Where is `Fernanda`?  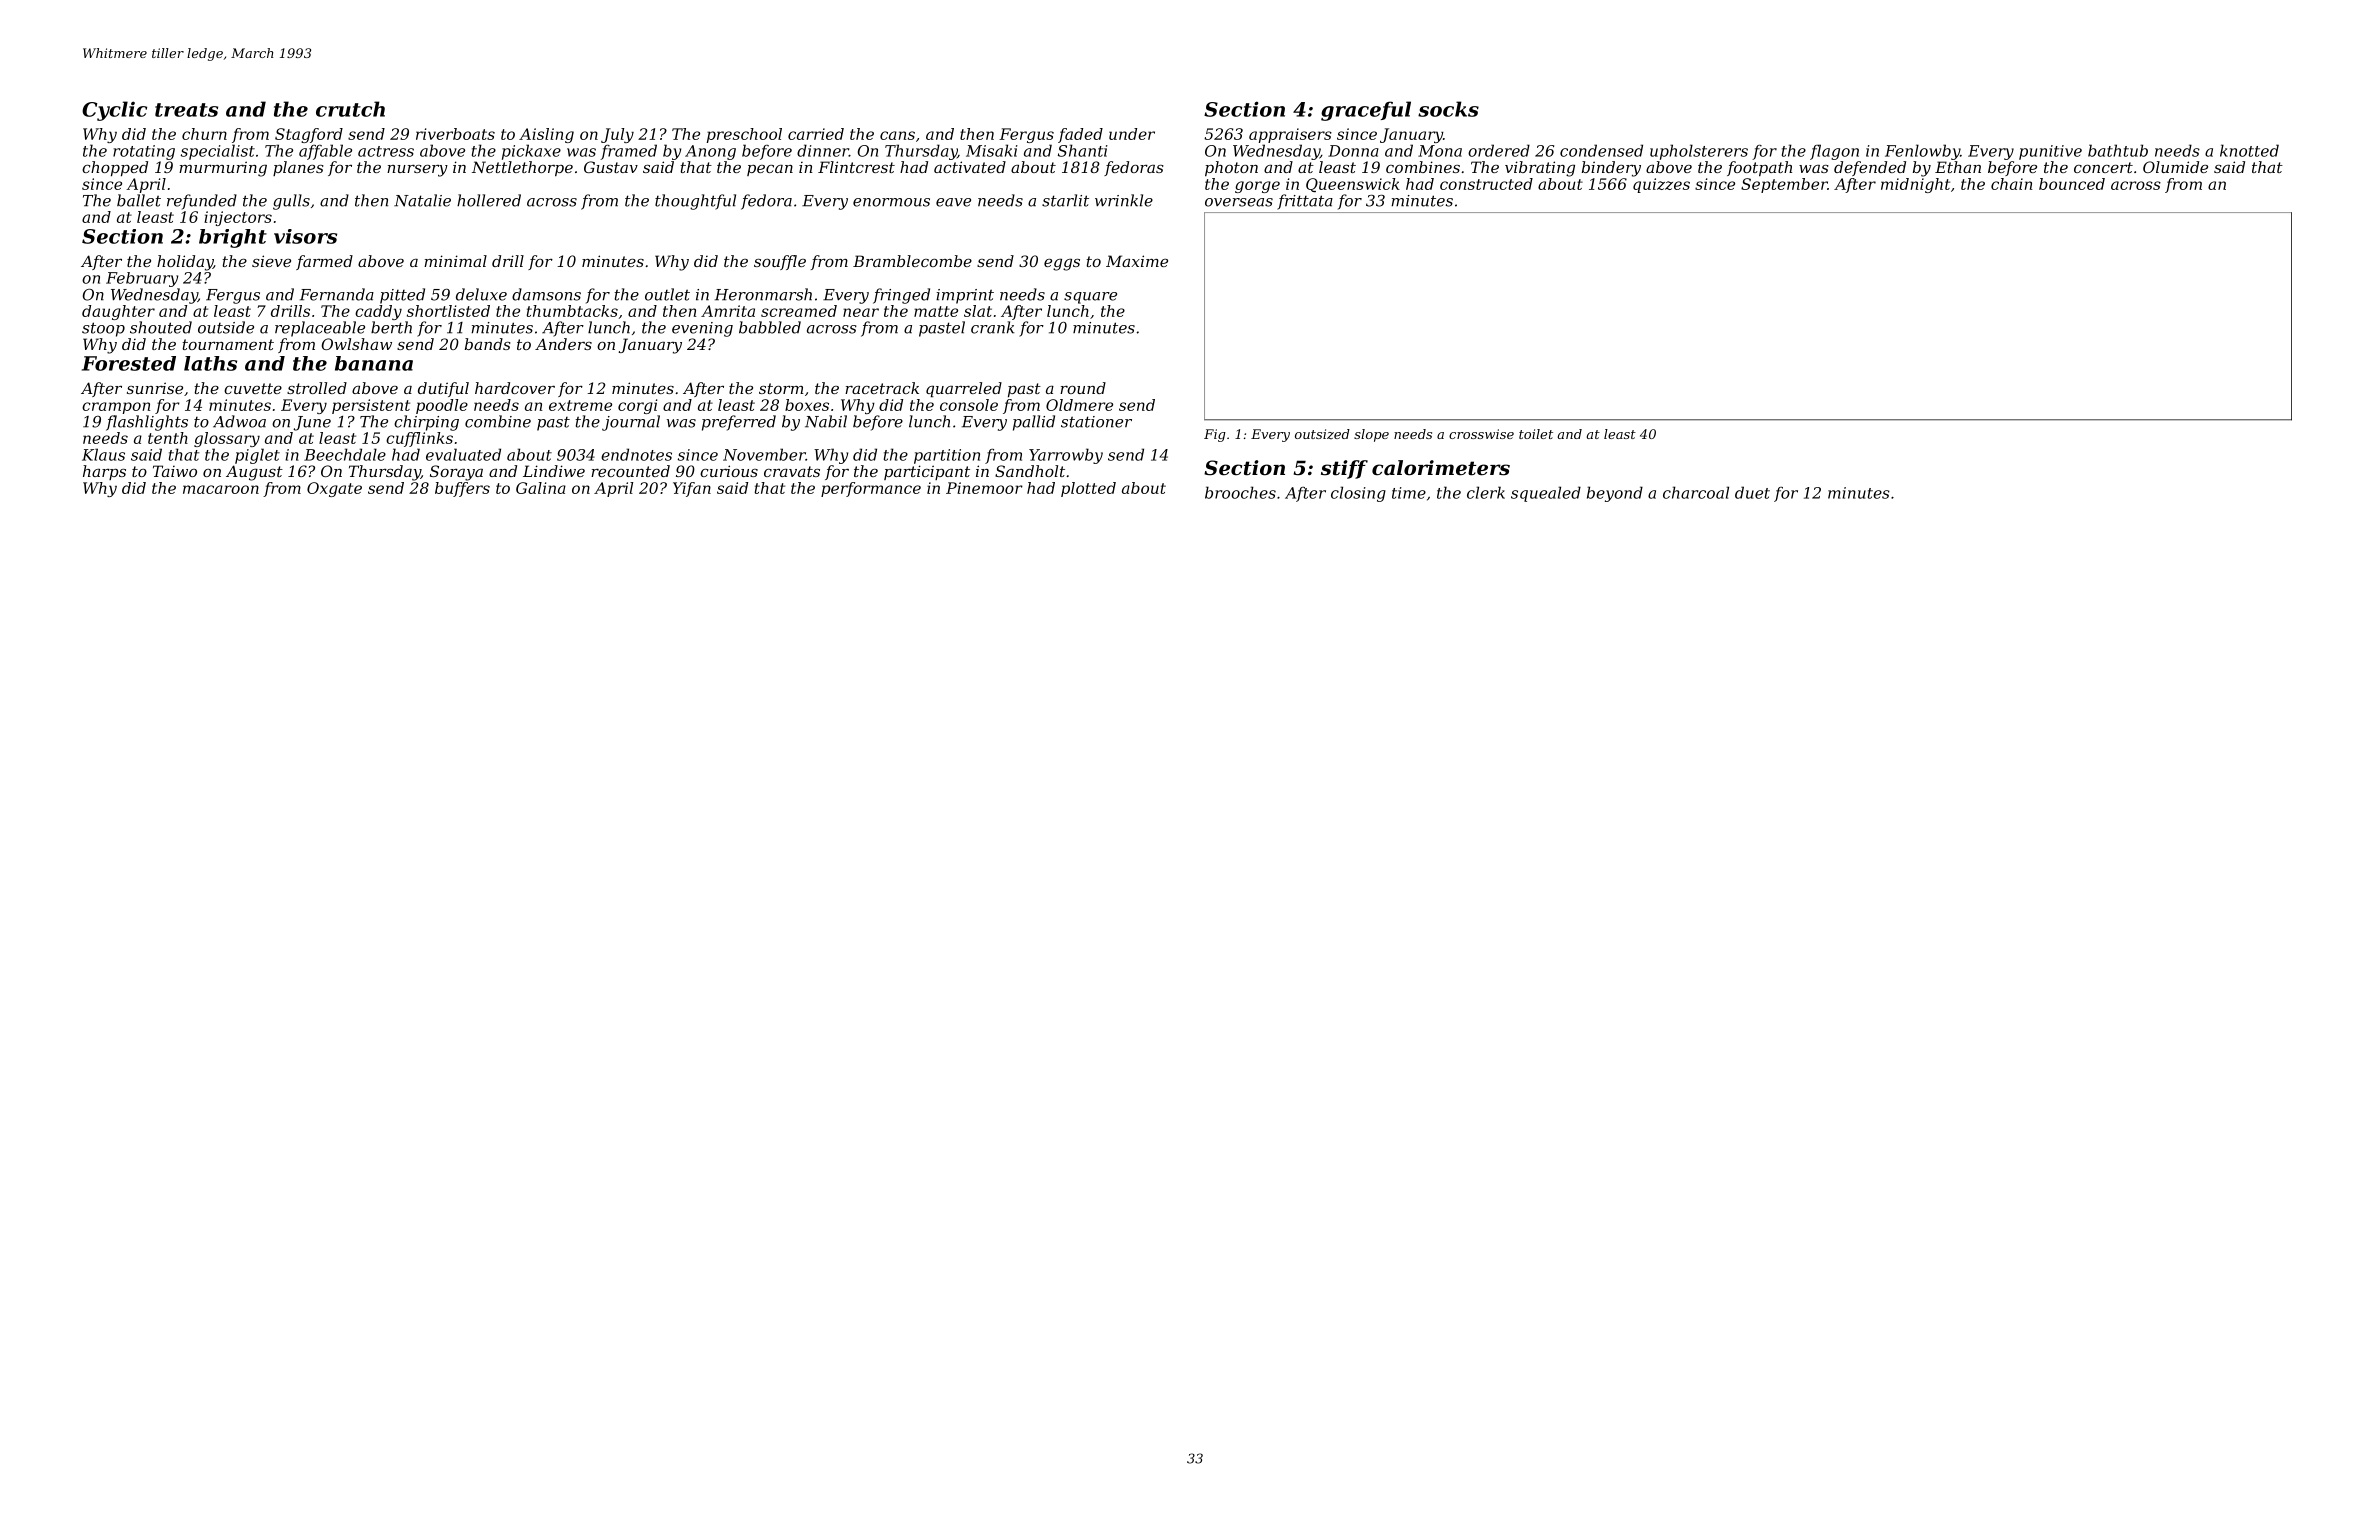
Fernanda is located at coordinates (337, 294).
